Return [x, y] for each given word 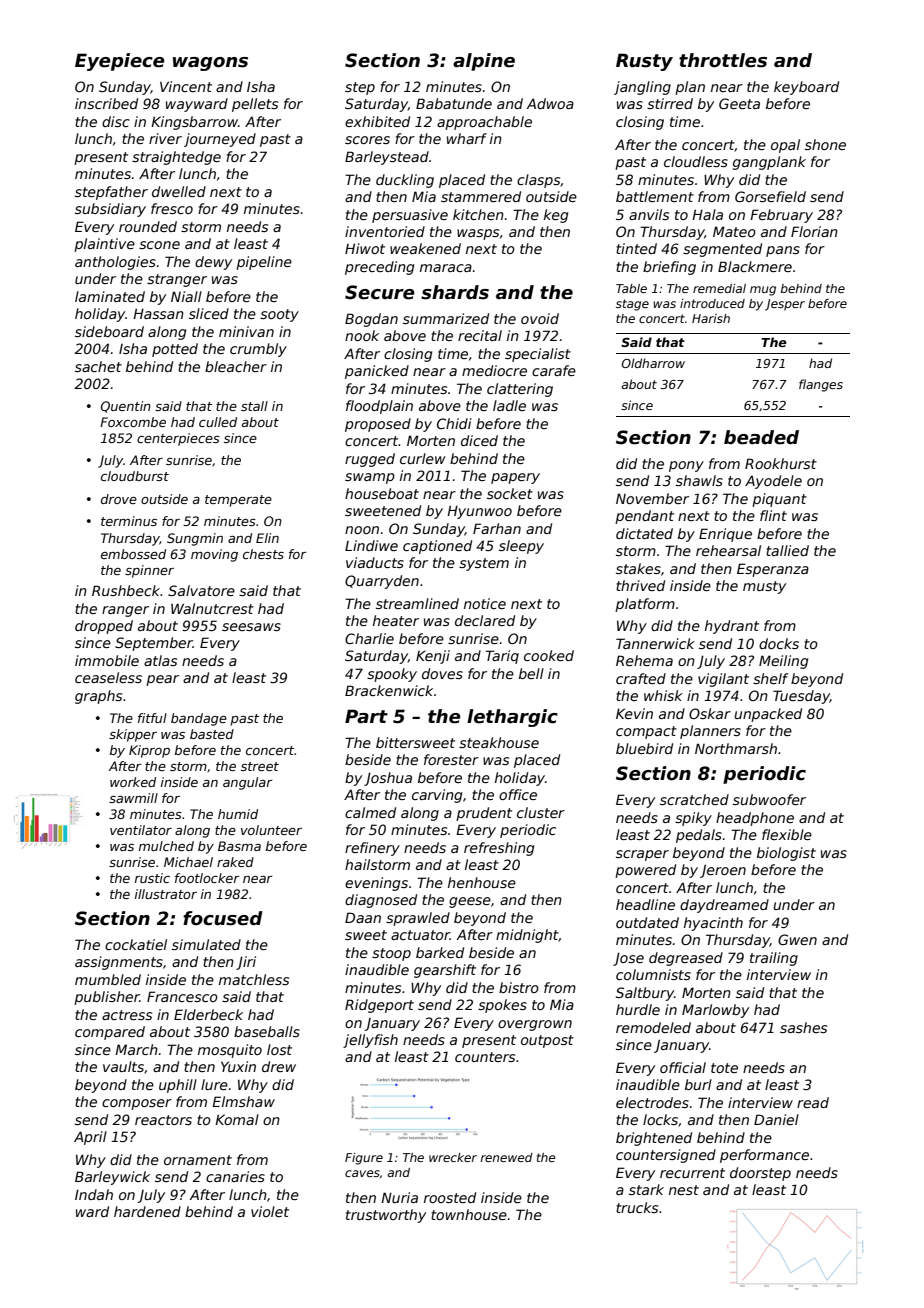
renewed [507, 1157]
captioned [437, 547]
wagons [210, 64]
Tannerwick [655, 643]
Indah [94, 1194]
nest [684, 1190]
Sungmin [195, 539]
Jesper [785, 305]
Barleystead [387, 158]
